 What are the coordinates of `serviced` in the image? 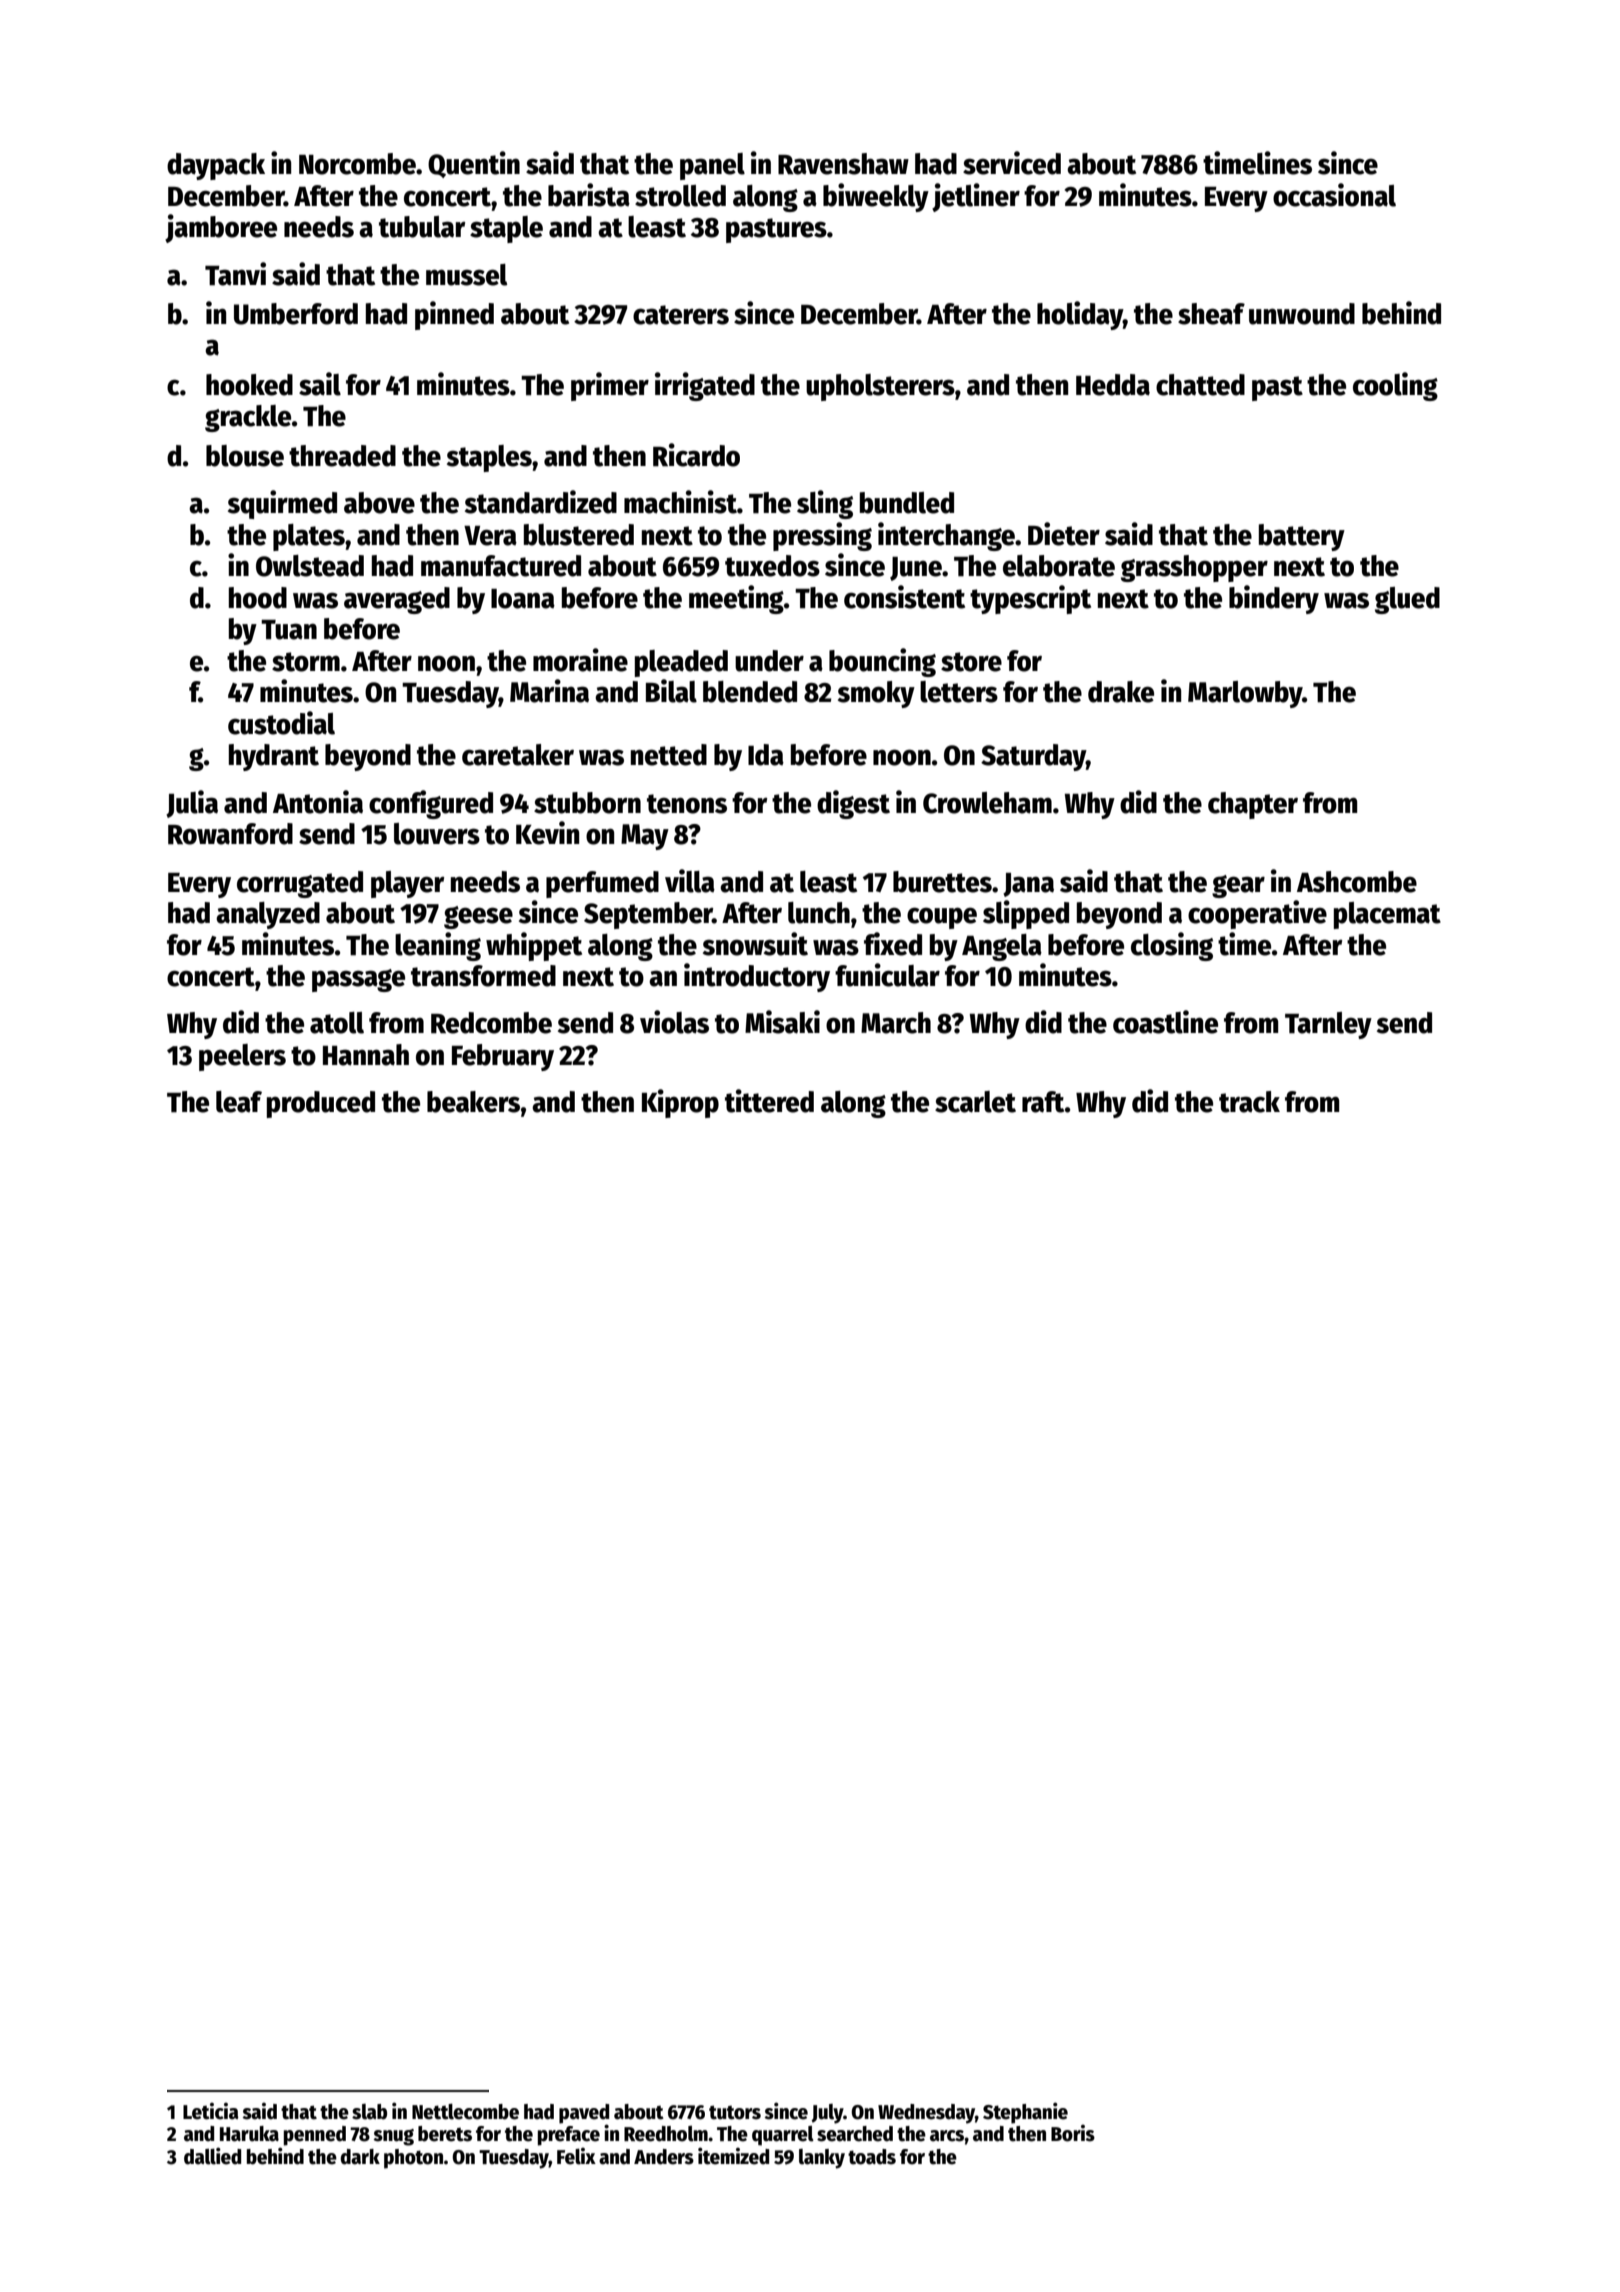 It's located at (1012, 163).
